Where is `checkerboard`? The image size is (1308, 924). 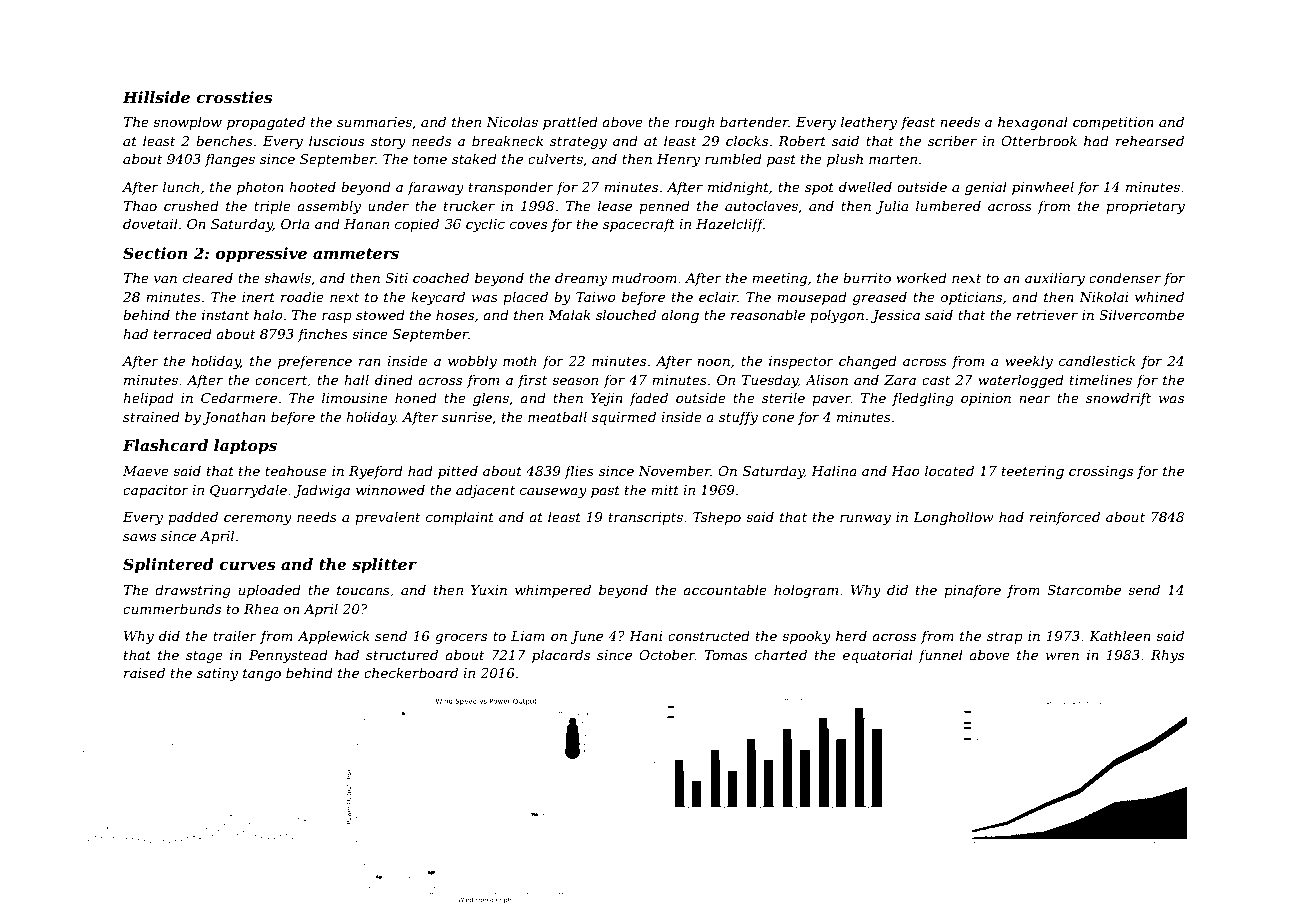 checkerboard is located at coordinates (411, 672).
